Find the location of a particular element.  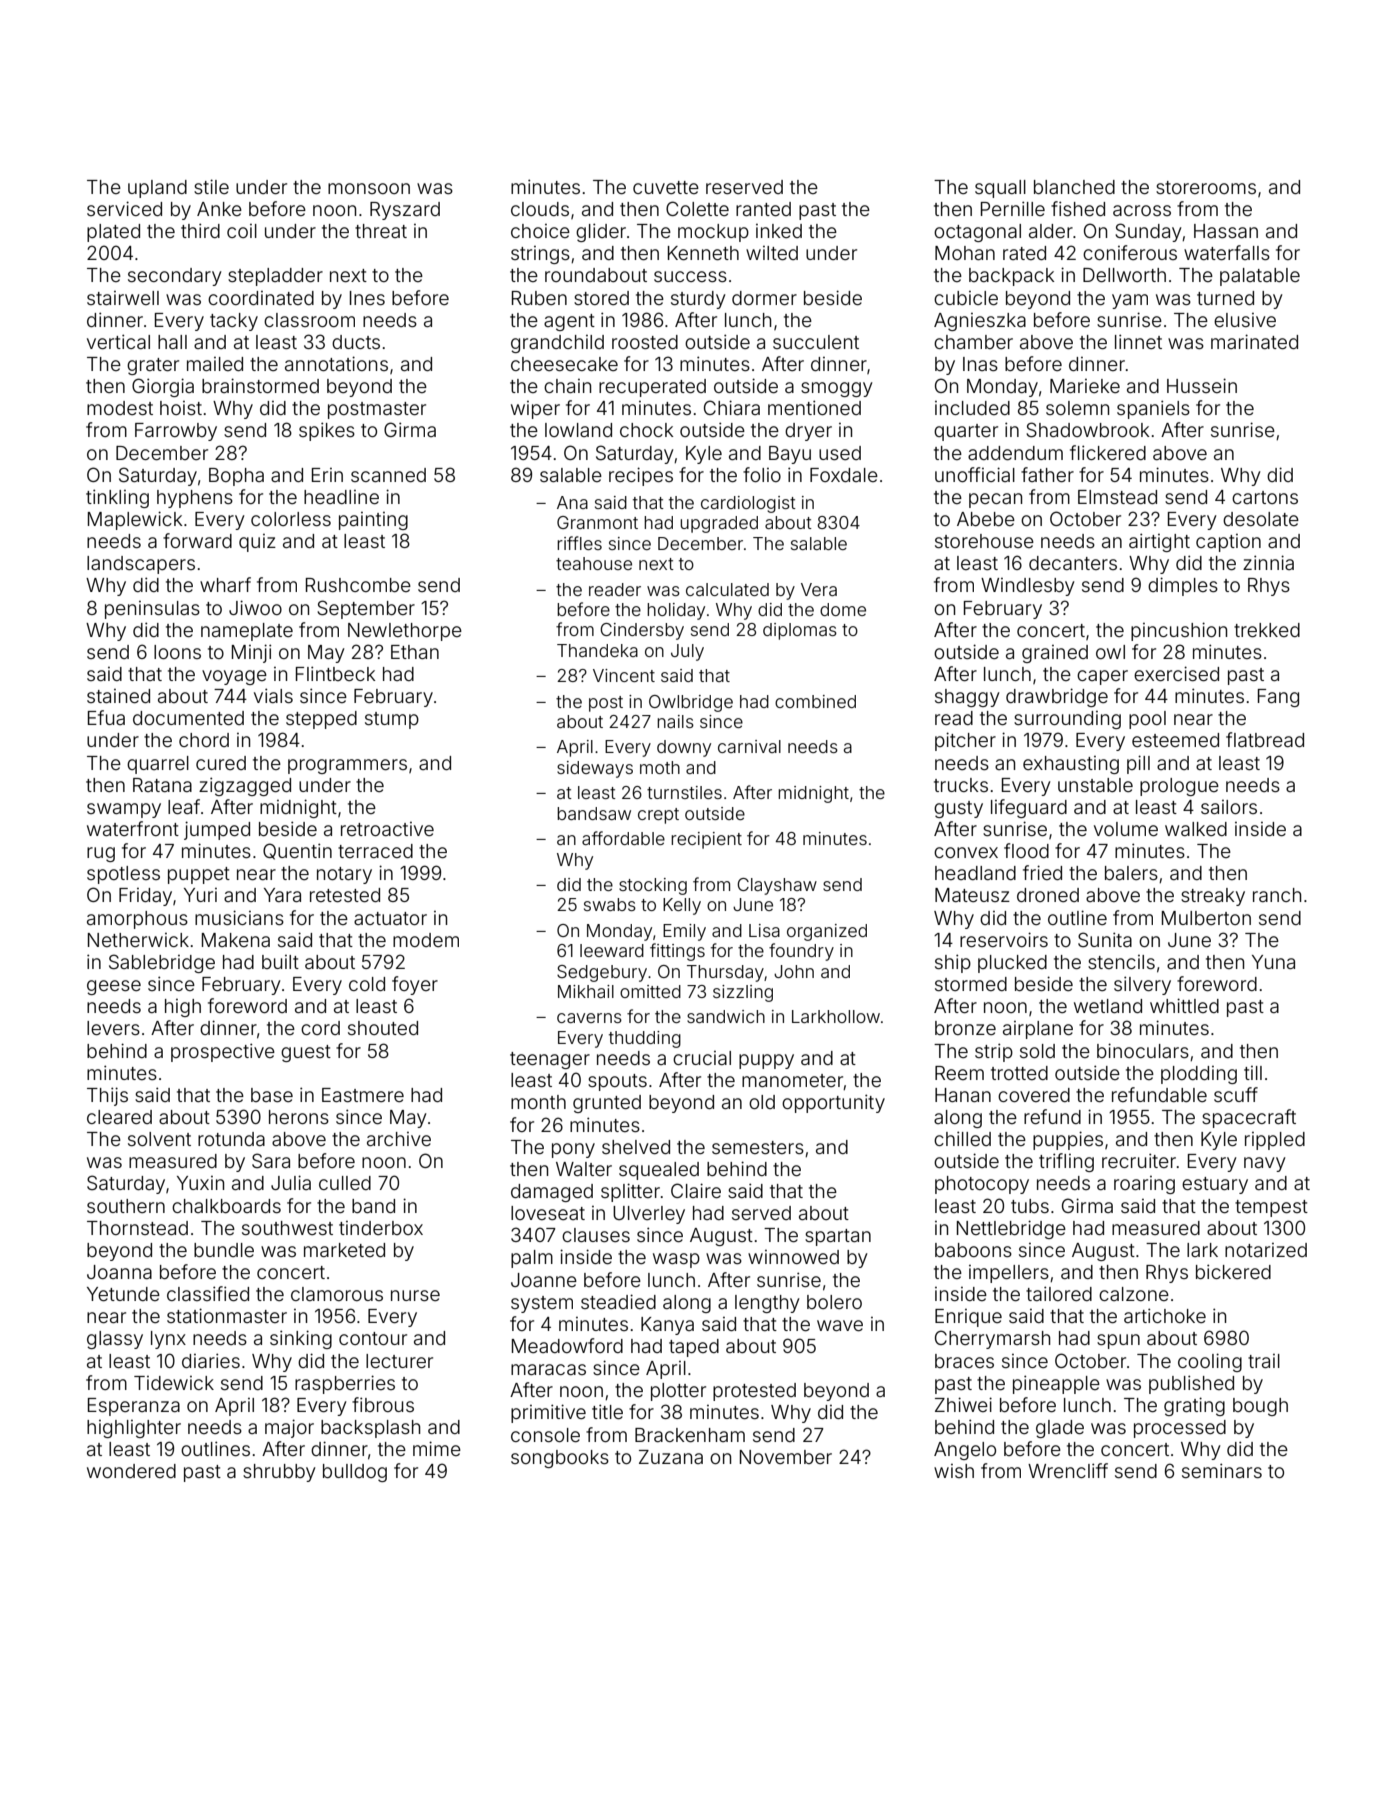

serviced is located at coordinates (124, 208).
